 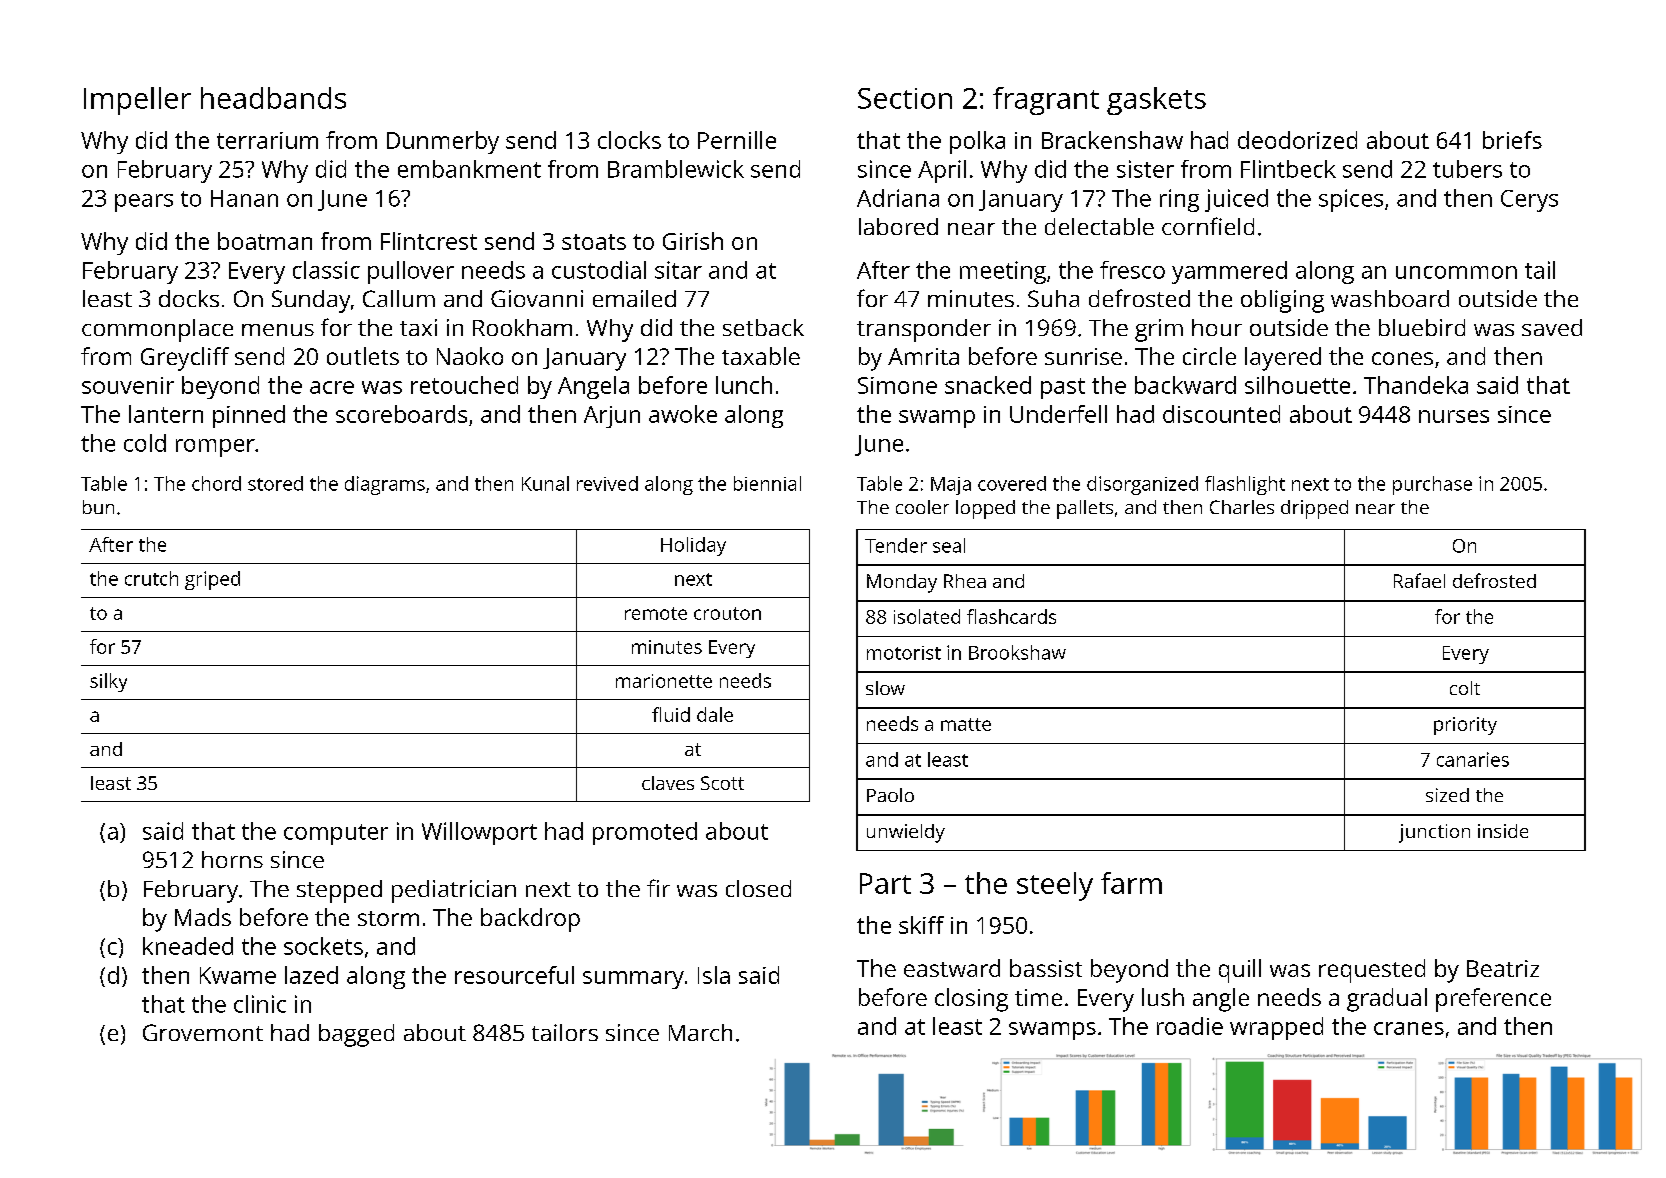 What do you see at coordinates (905, 98) in the screenshot?
I see `Section` at bounding box center [905, 98].
